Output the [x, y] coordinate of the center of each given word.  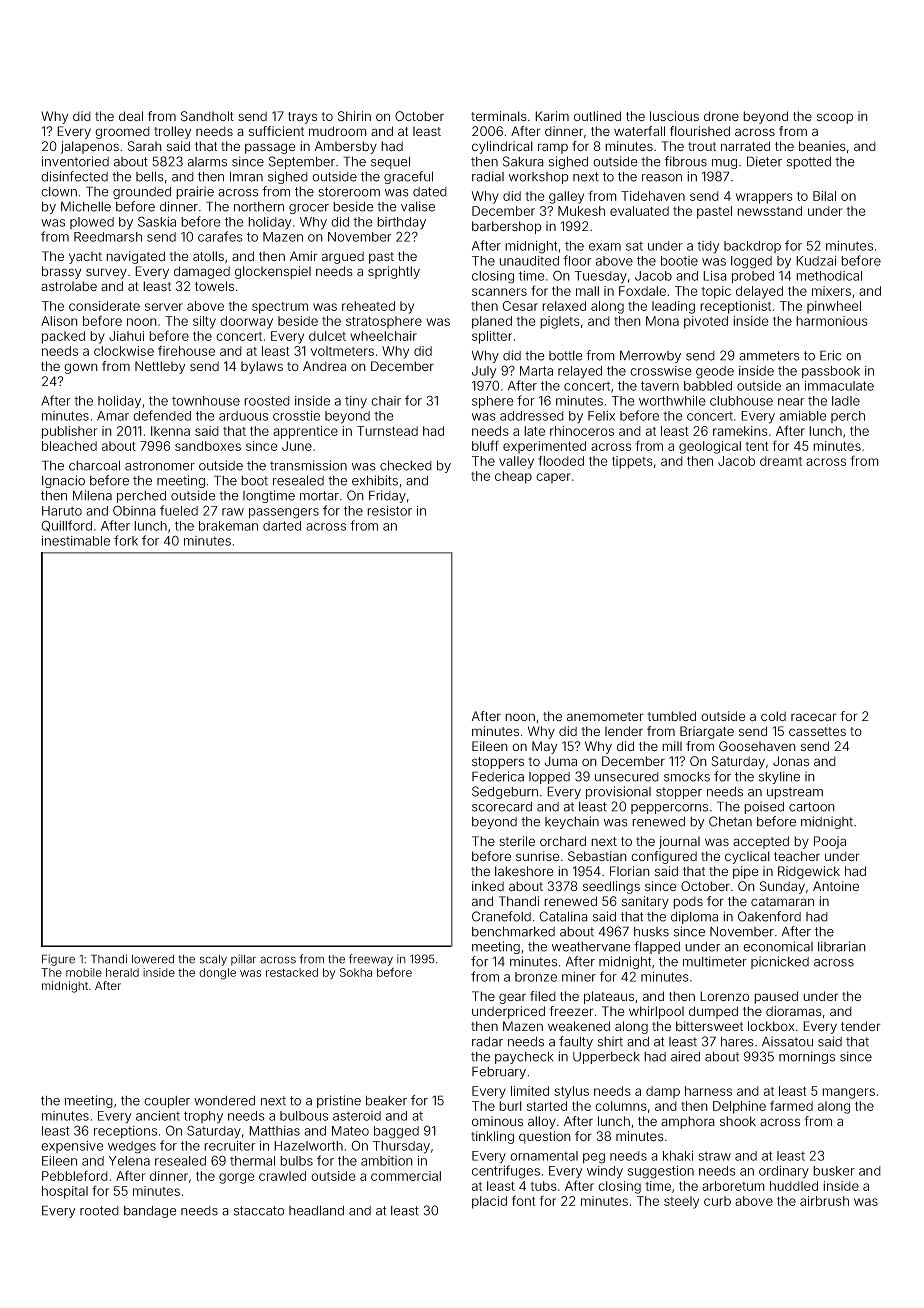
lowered [153, 959]
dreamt [781, 461]
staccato [259, 1211]
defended [162, 415]
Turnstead [387, 431]
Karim [552, 116]
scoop [835, 118]
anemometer [605, 716]
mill [672, 746]
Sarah [145, 146]
